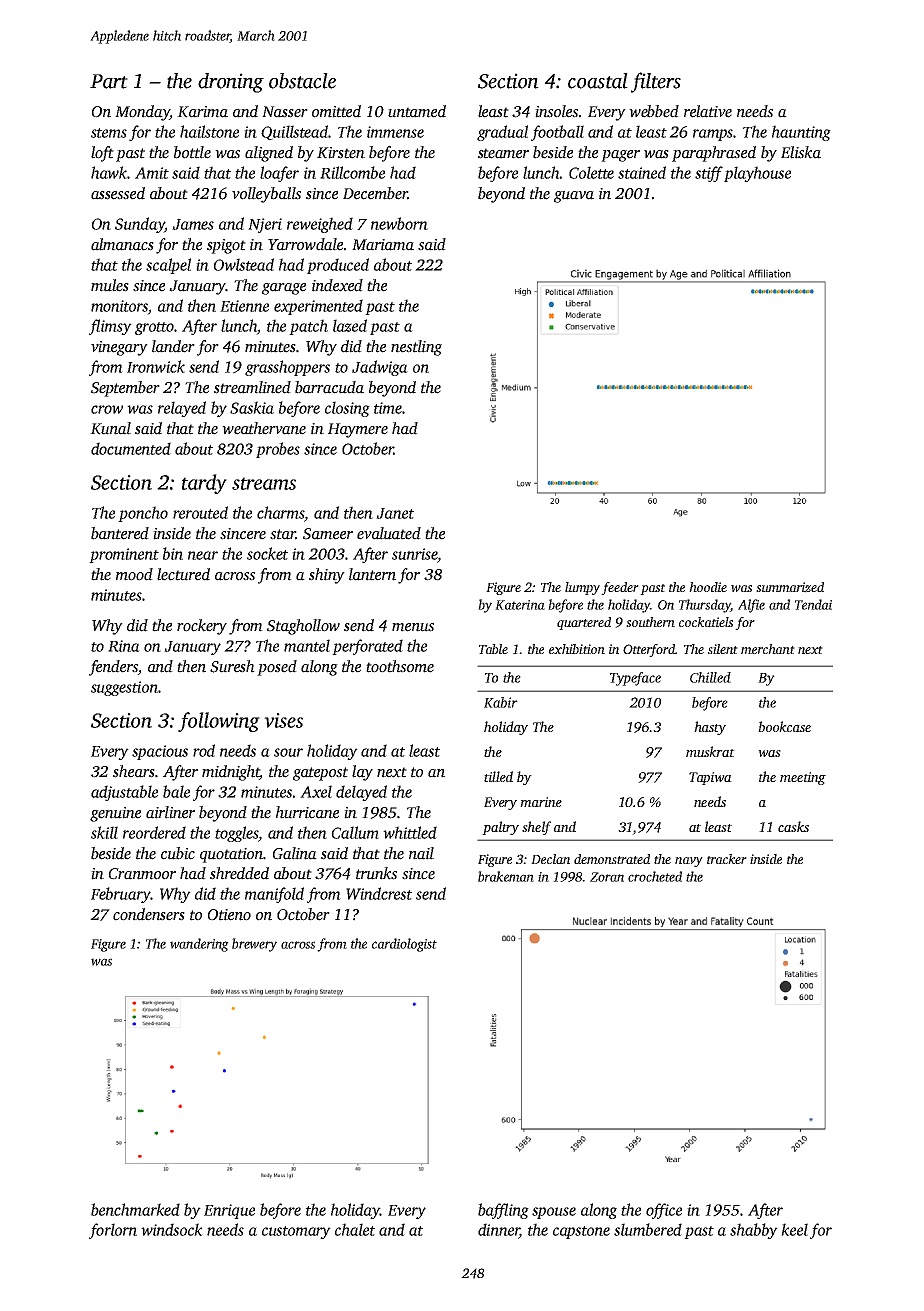 This document has height=1311, width=924. What do you see at coordinates (655, 876) in the document?
I see `crocheted` at bounding box center [655, 876].
